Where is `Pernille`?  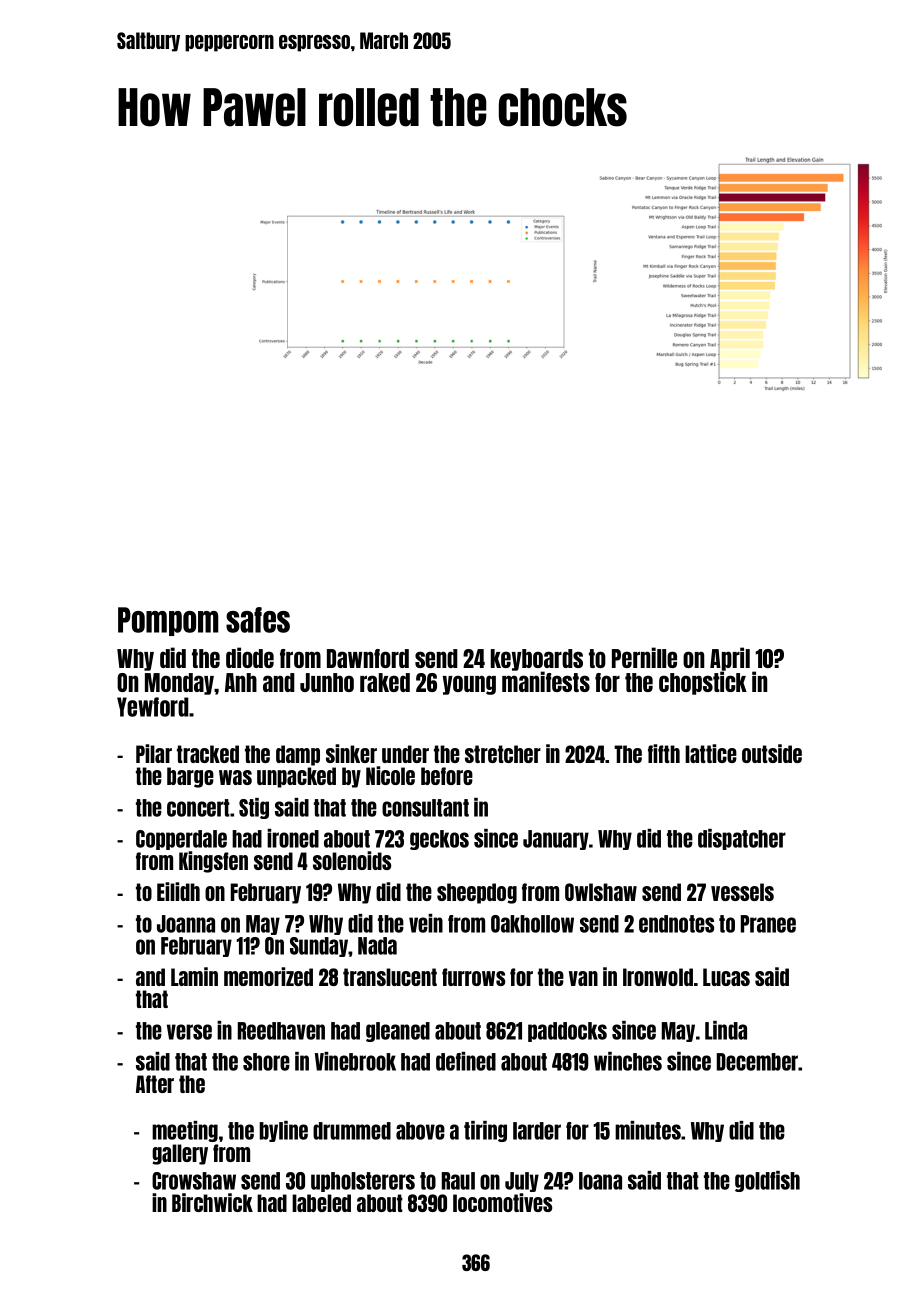
Pernille is located at coordinates (644, 657).
